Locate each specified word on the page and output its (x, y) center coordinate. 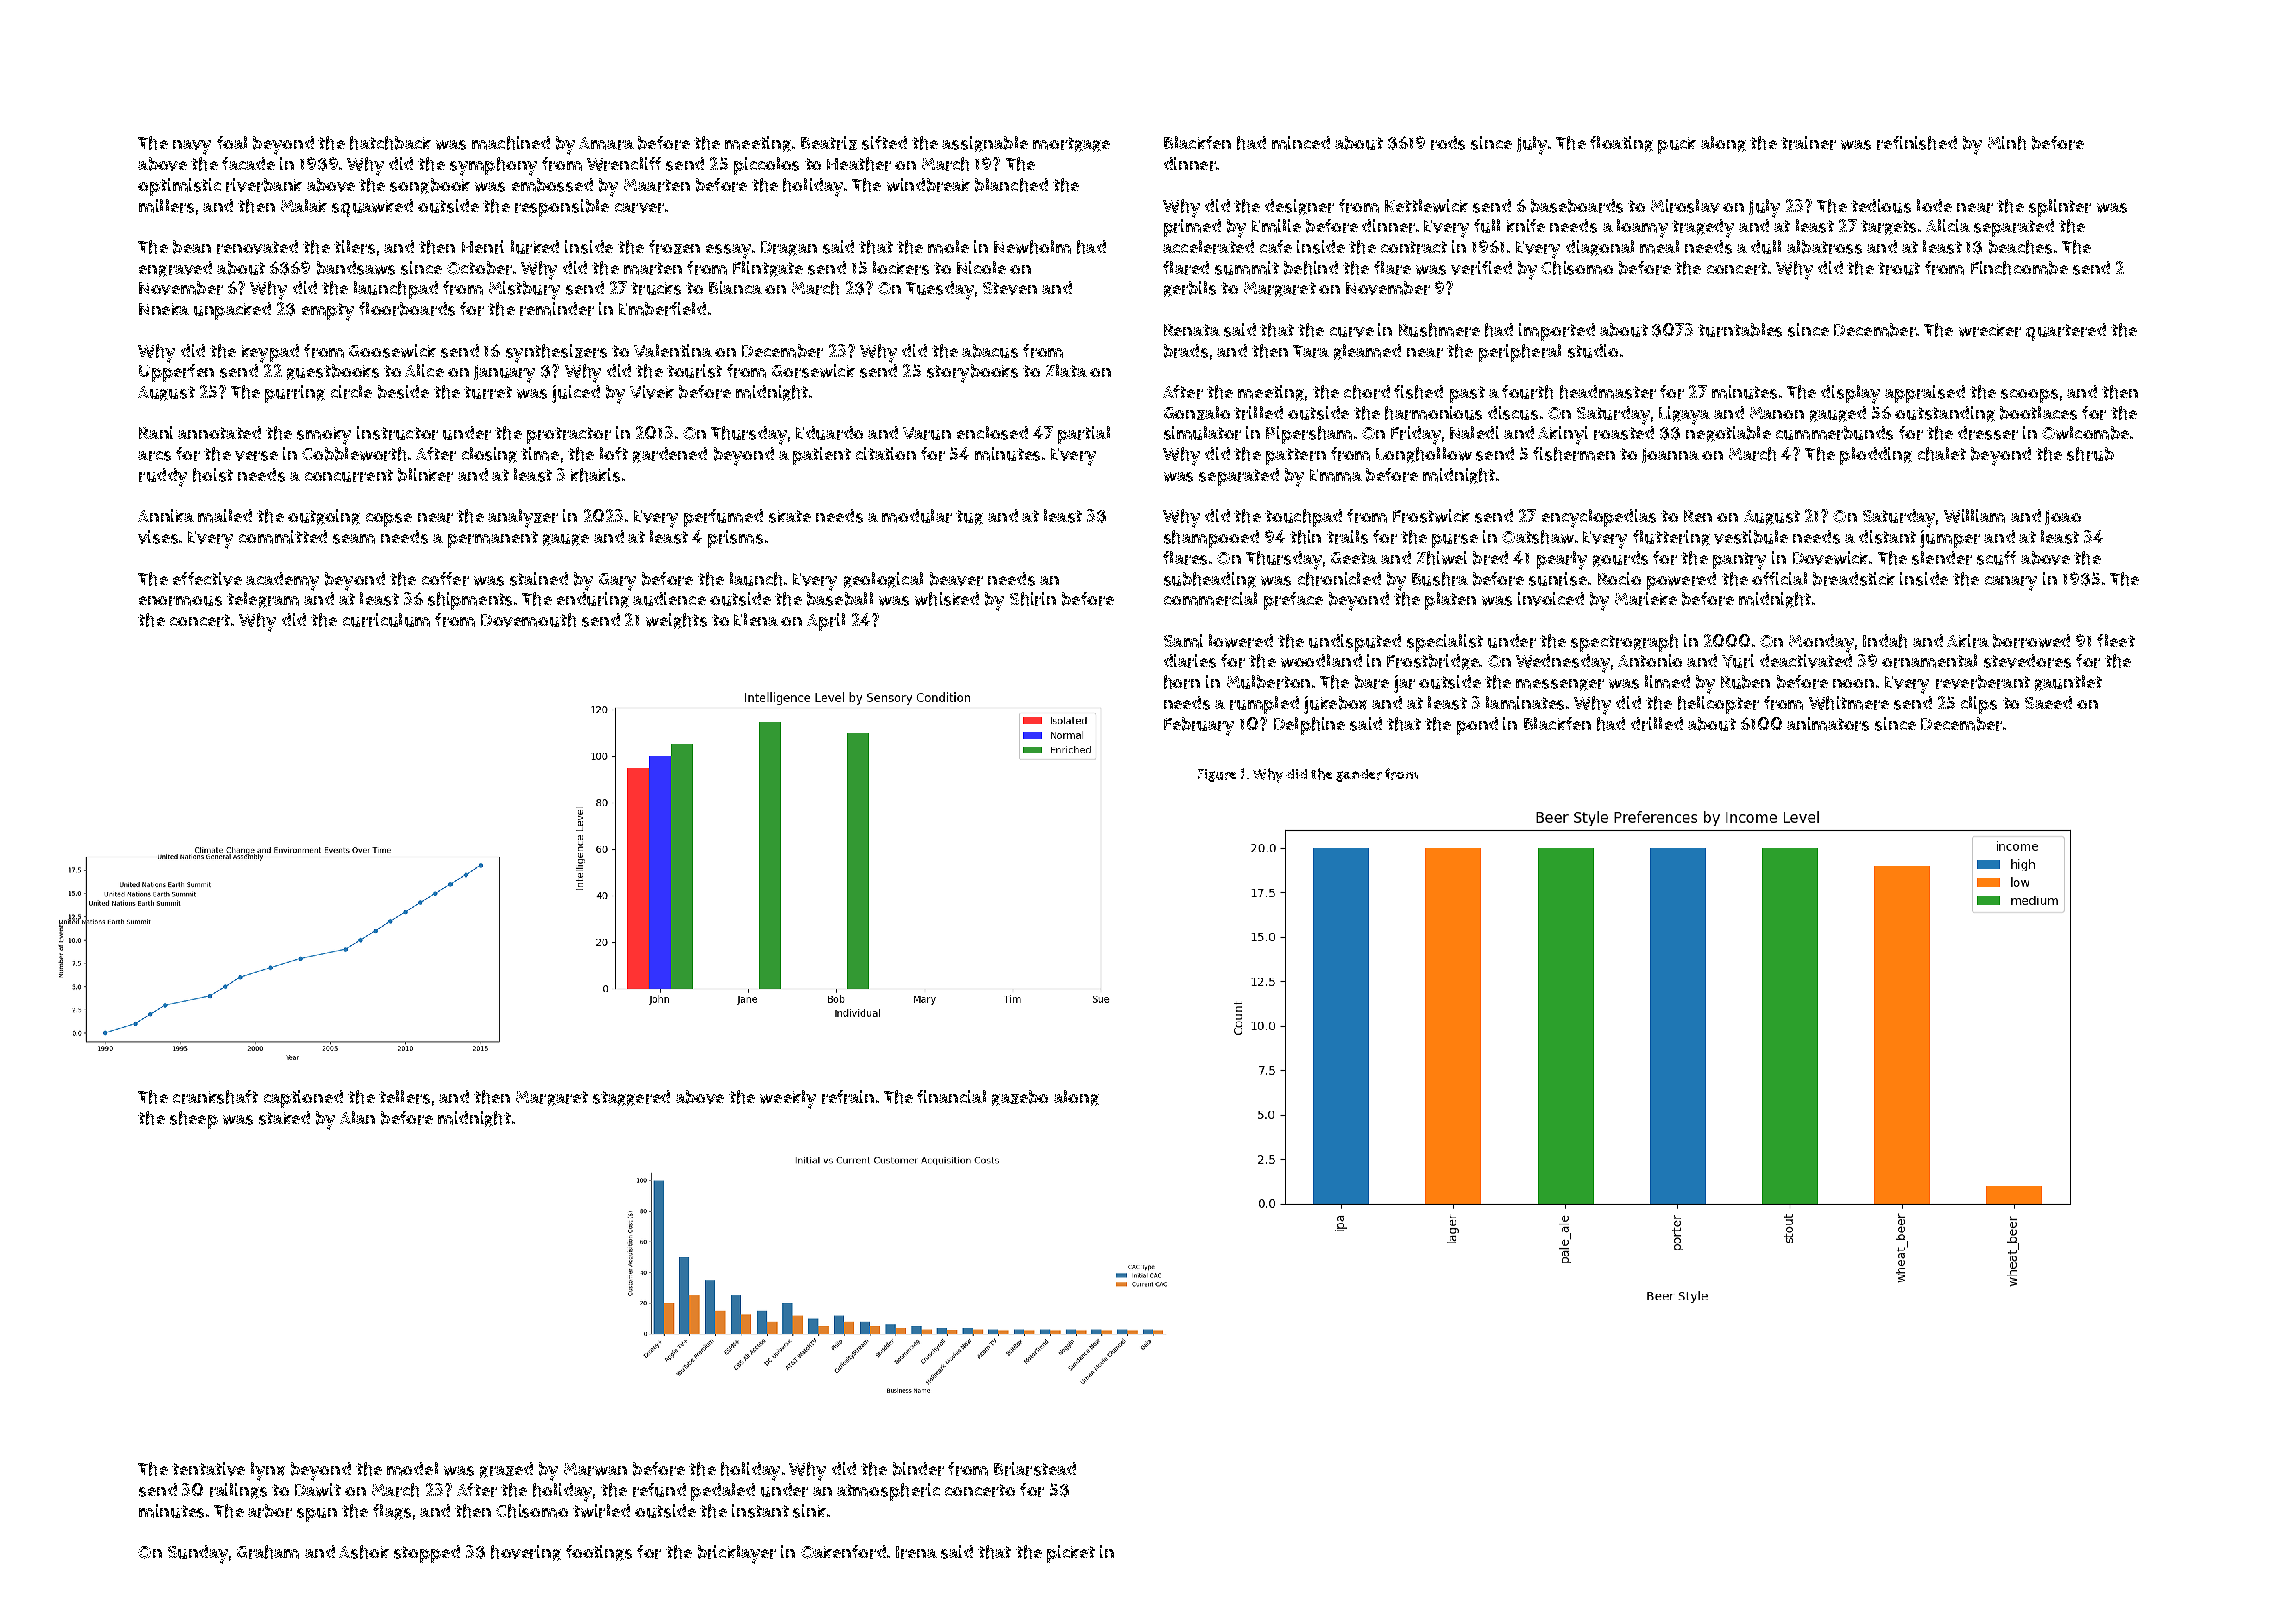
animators (1828, 724)
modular (917, 516)
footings (599, 1553)
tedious (1881, 206)
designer (1299, 207)
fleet (2116, 640)
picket (1071, 1554)
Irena (916, 1552)
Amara (606, 143)
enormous (180, 601)
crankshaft (215, 1097)
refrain (848, 1097)
